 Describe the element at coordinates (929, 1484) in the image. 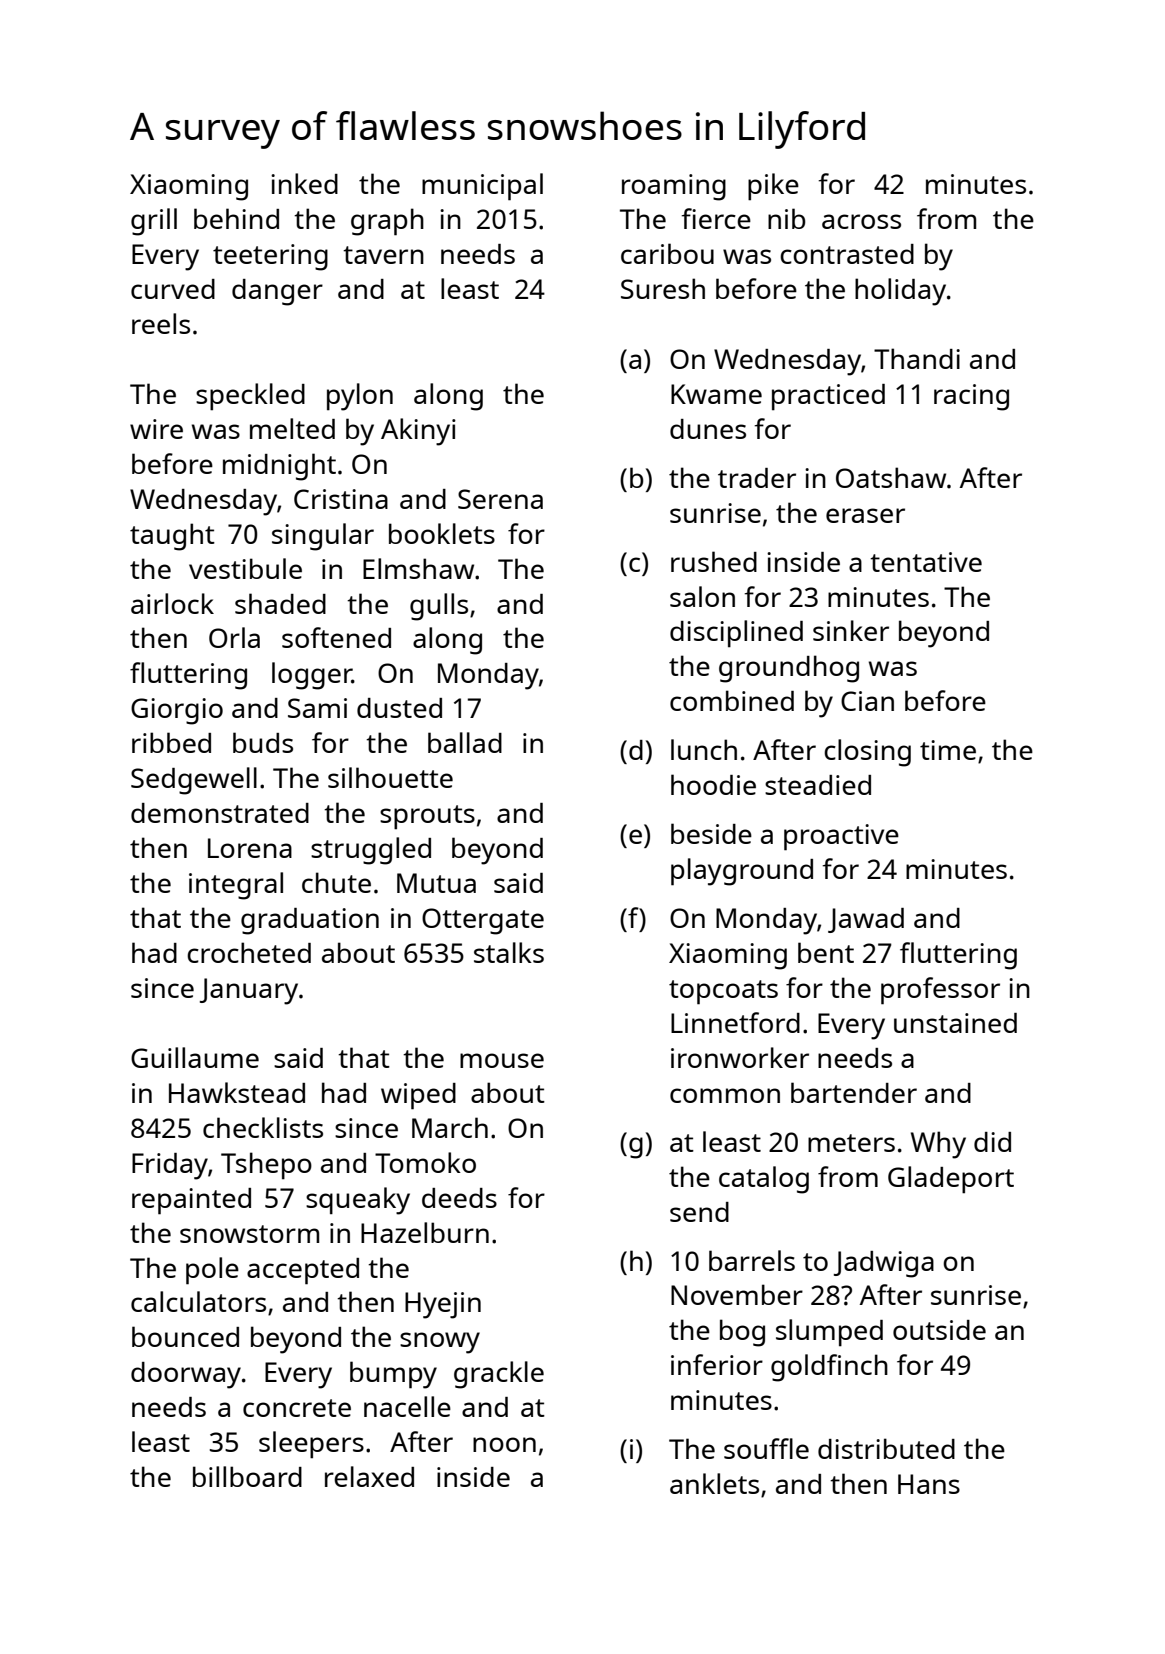

I see `Hans` at that location.
